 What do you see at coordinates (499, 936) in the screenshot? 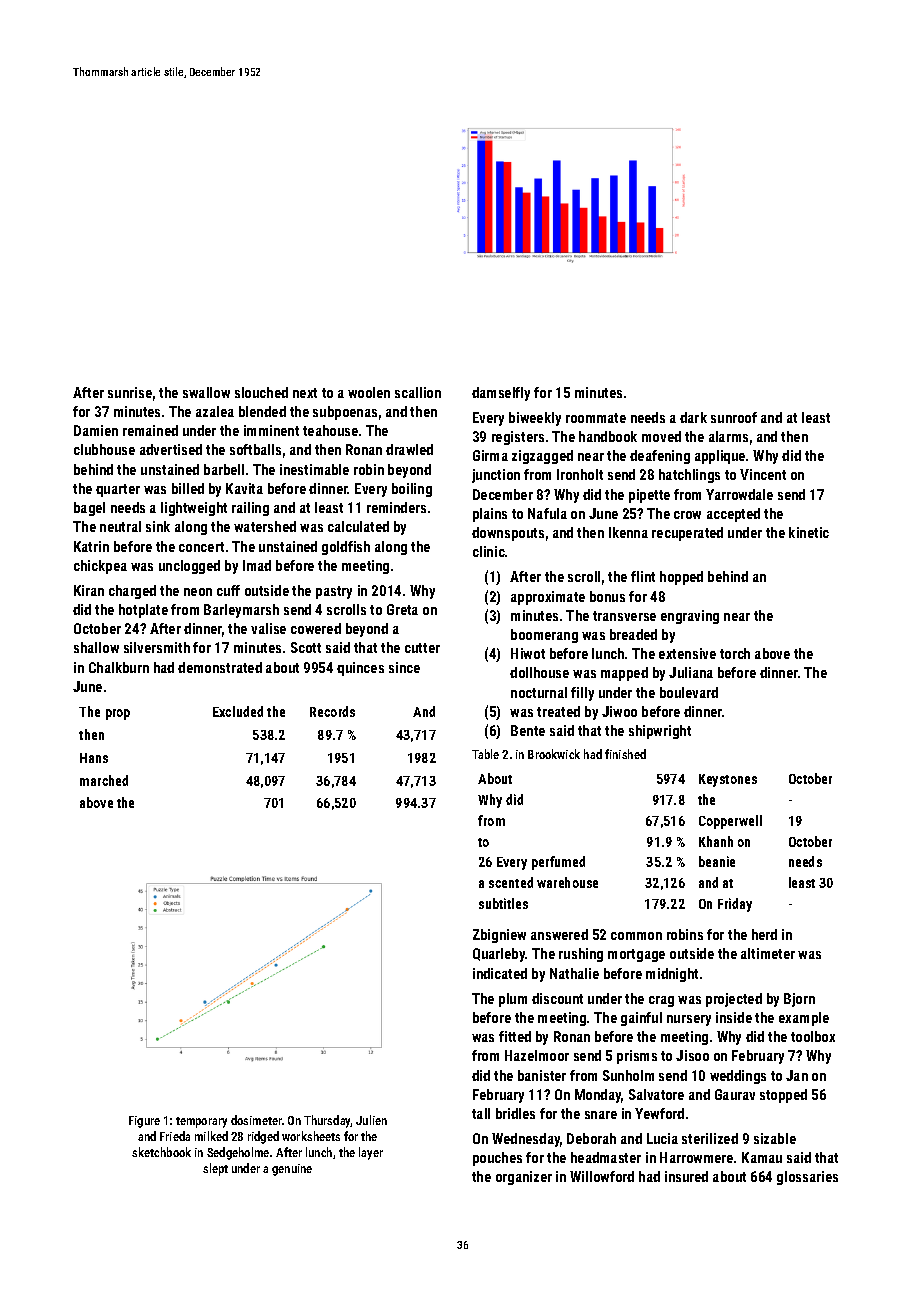
I see `Zbigniew` at bounding box center [499, 936].
